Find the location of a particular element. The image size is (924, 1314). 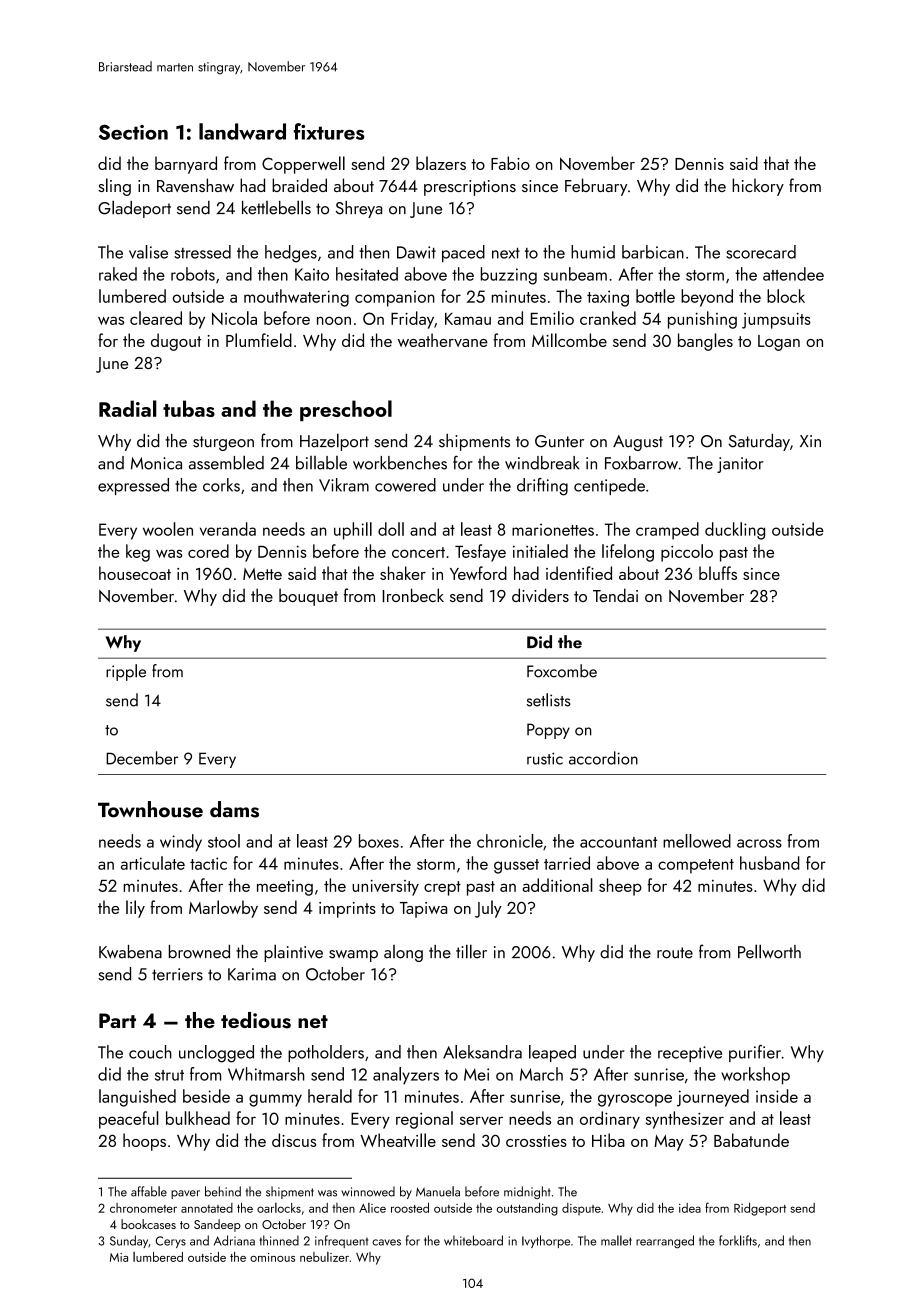

expressed is located at coordinates (133, 486).
